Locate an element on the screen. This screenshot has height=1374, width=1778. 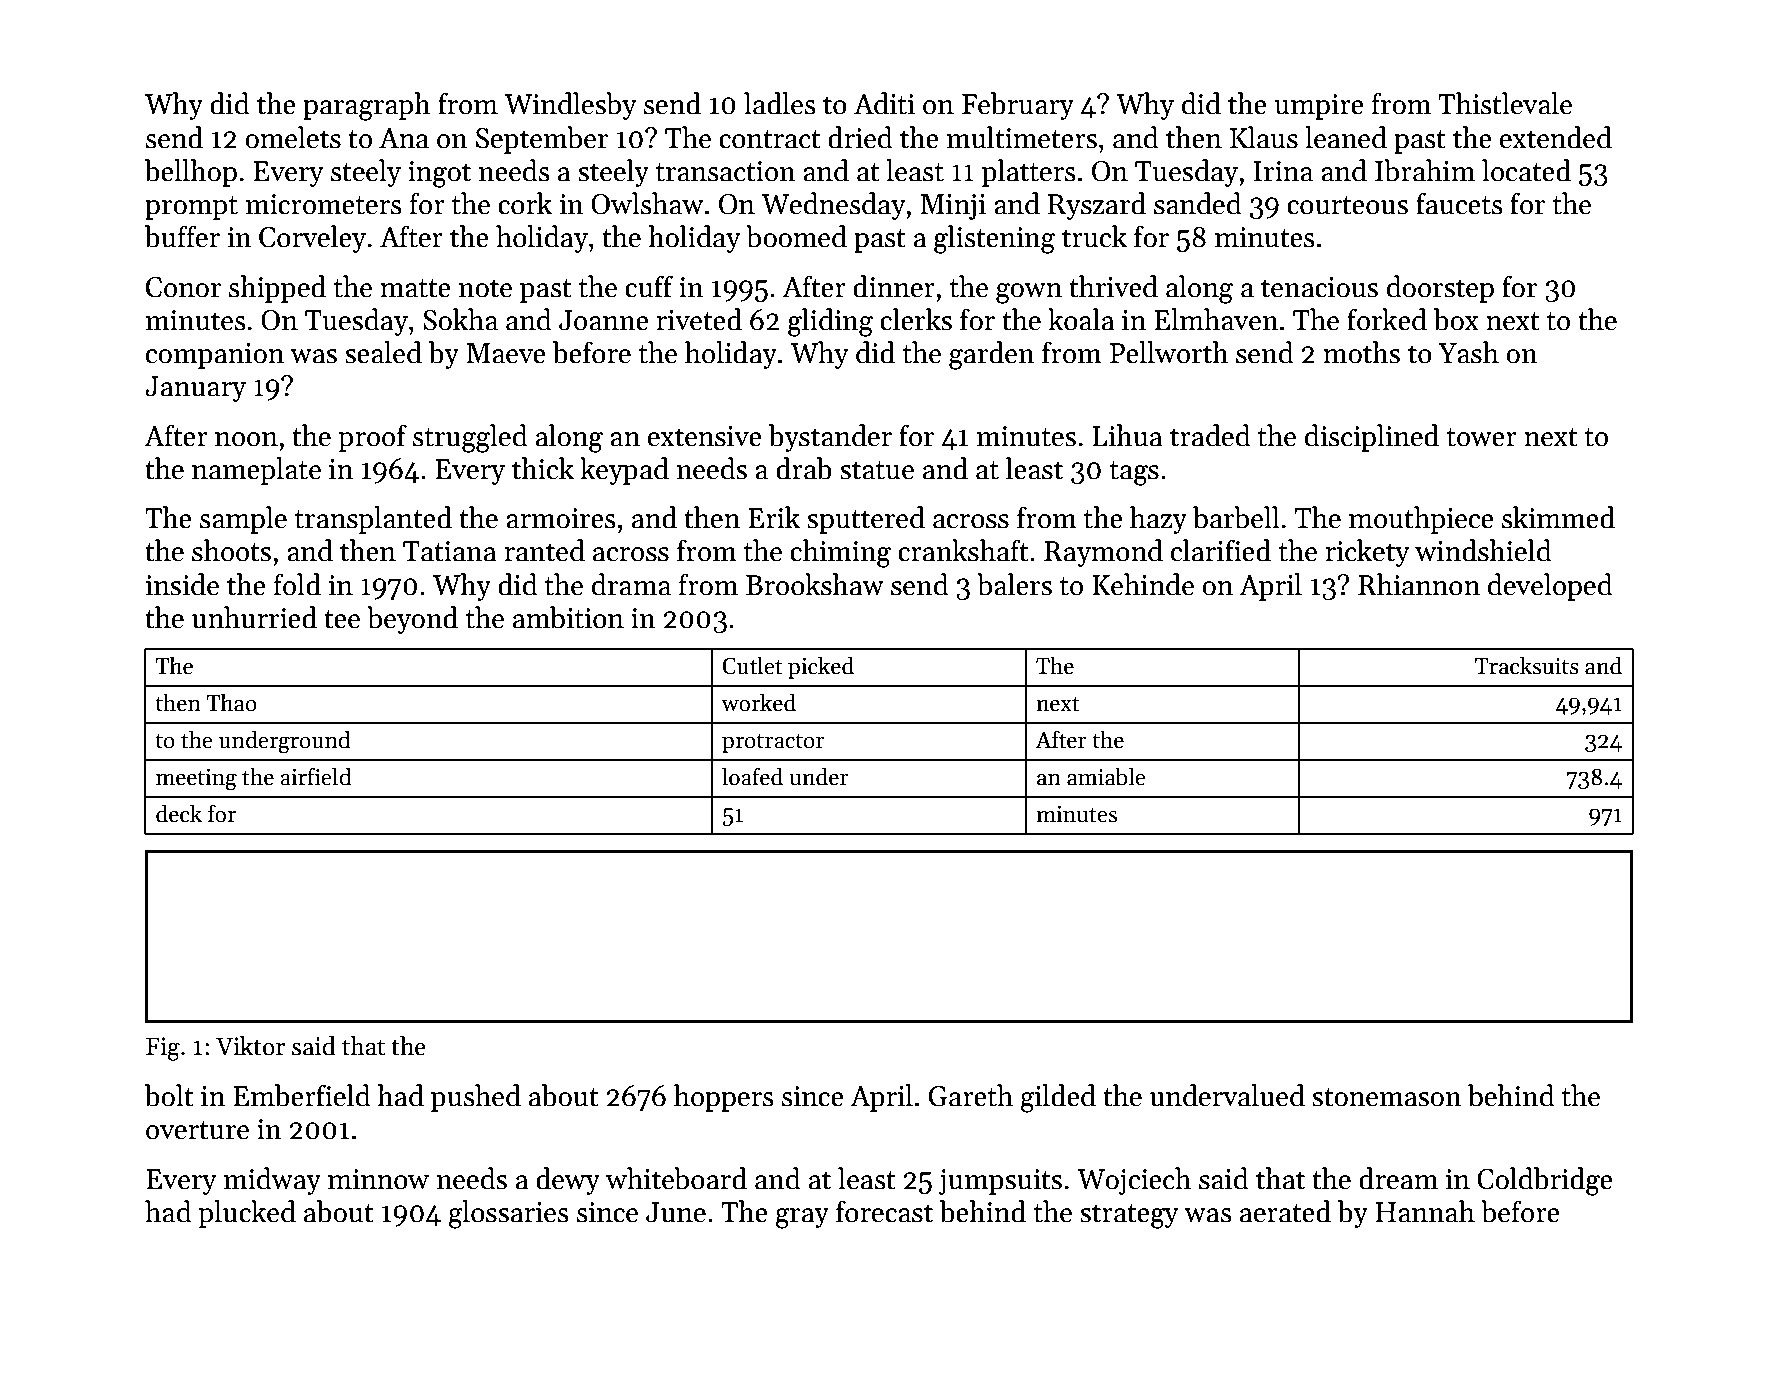
unhurried is located at coordinates (254, 617).
